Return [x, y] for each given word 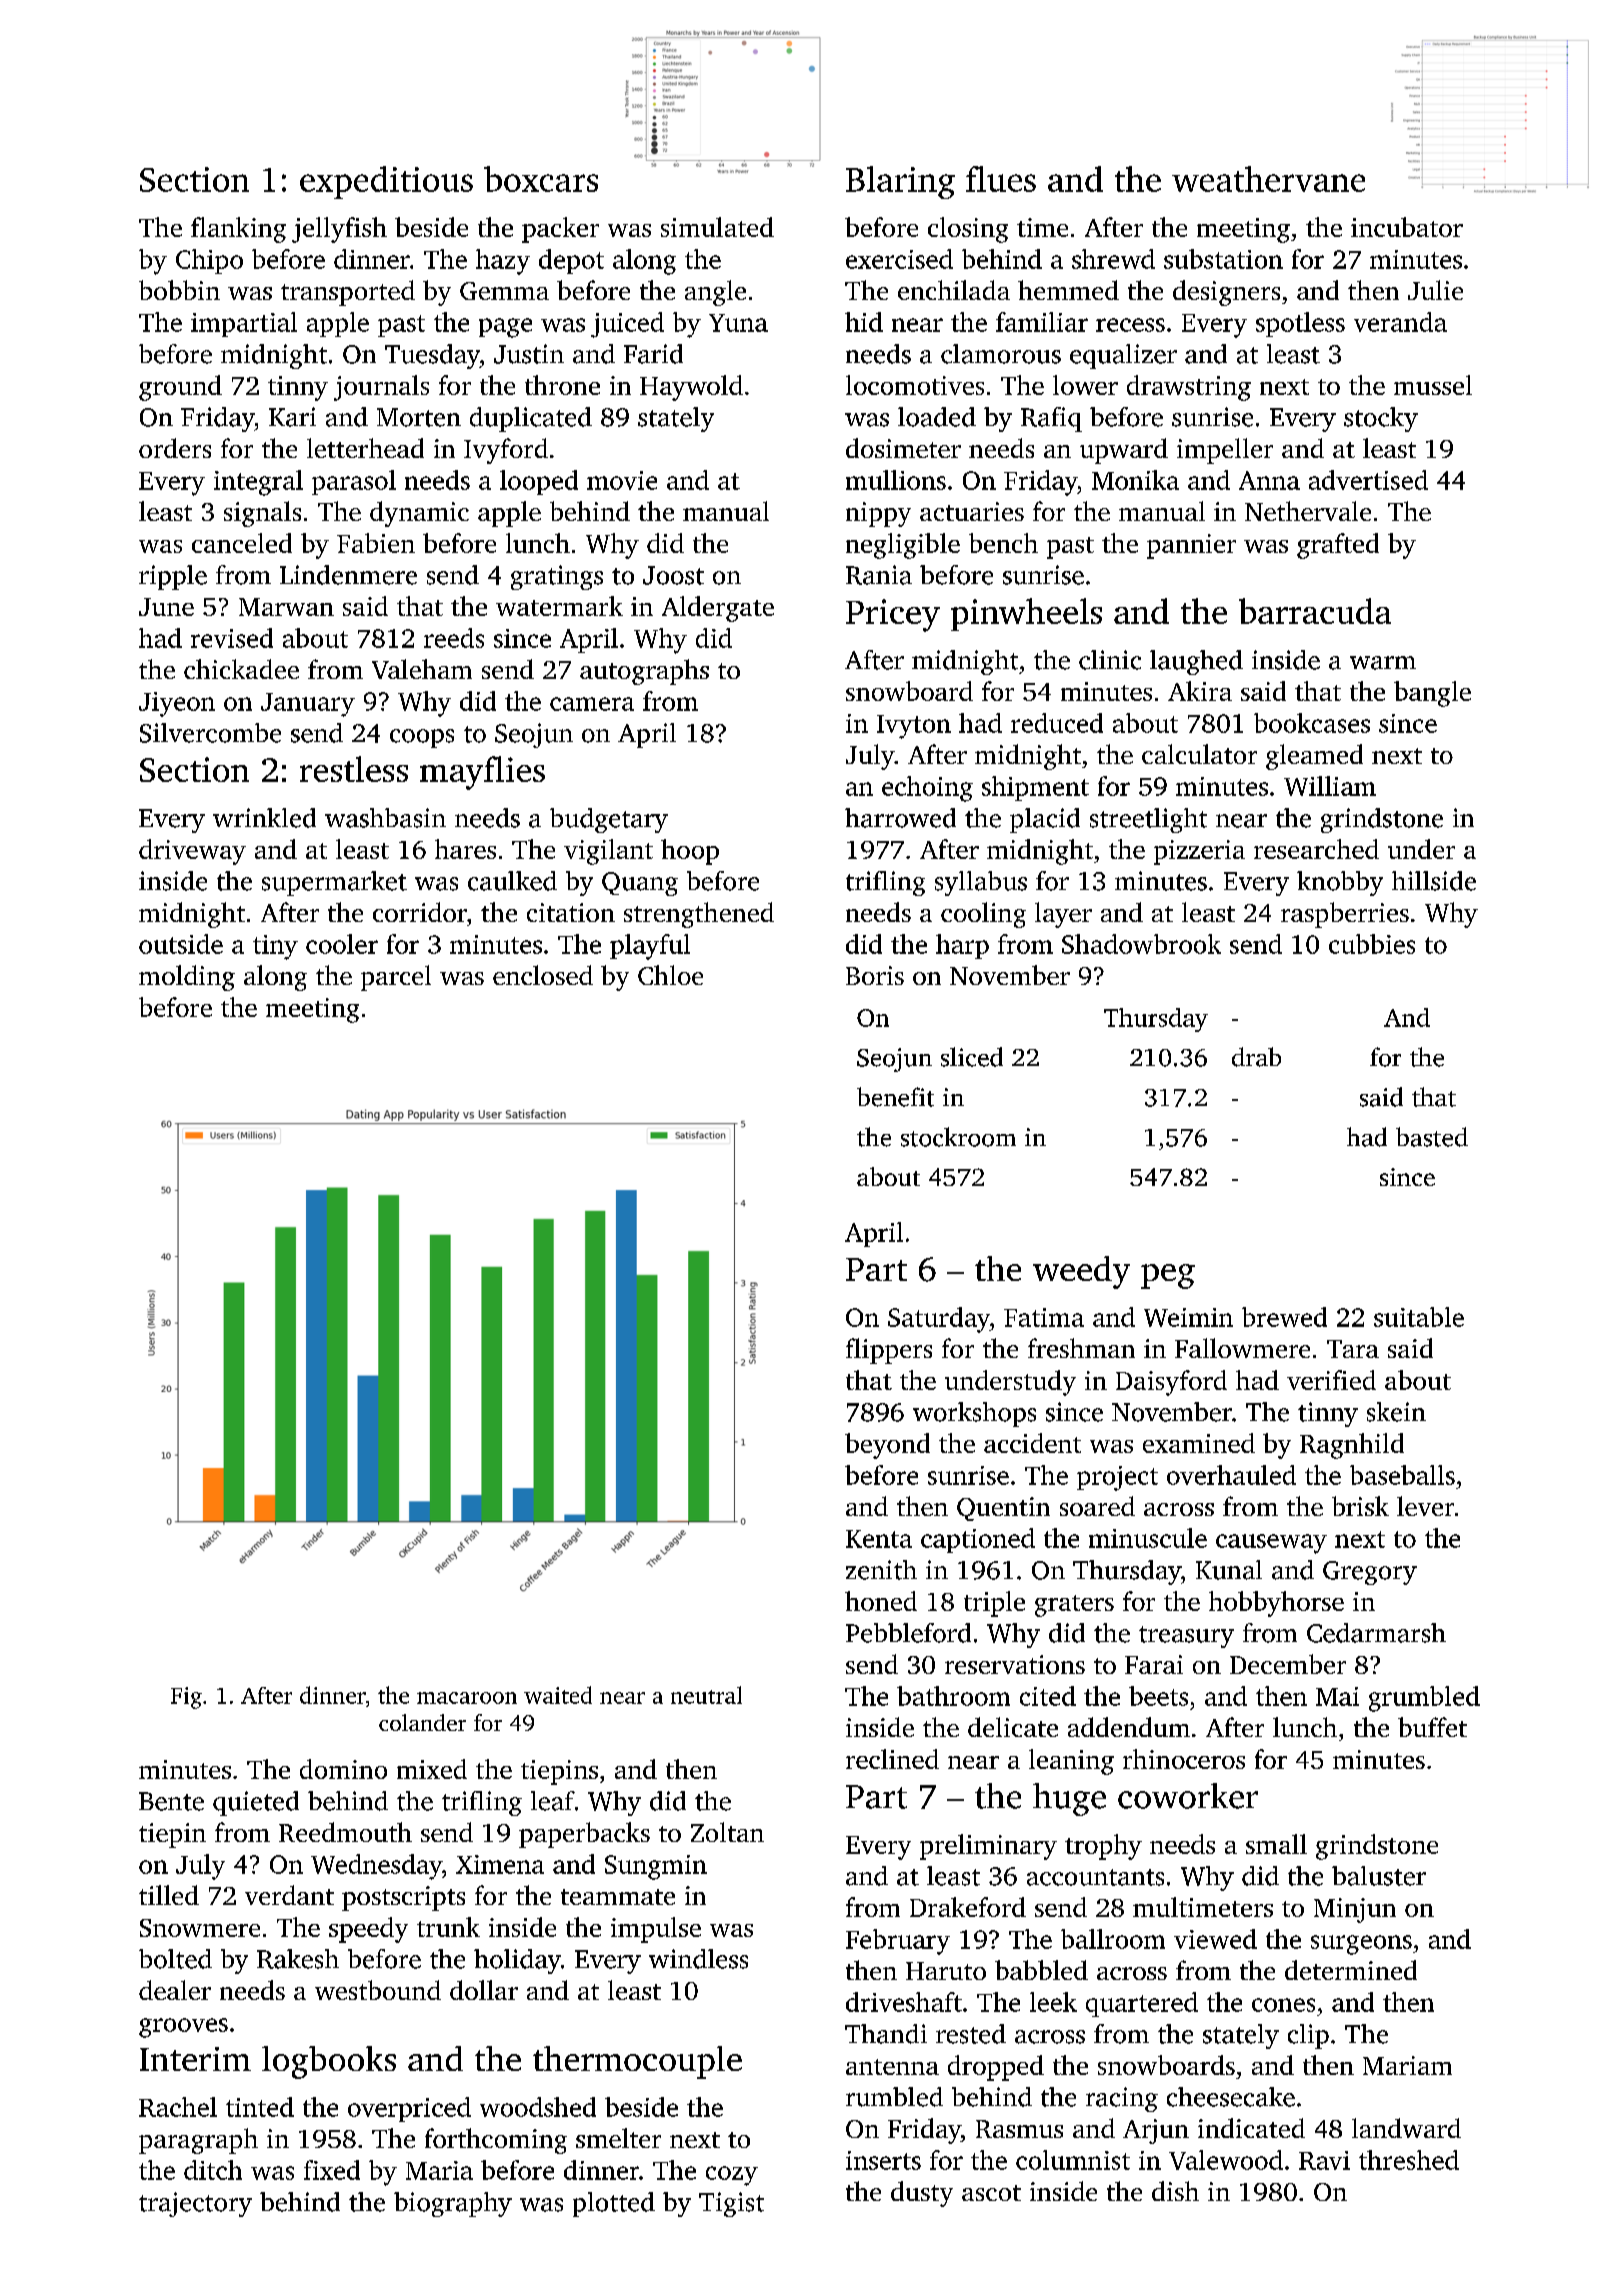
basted [1432, 1137]
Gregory [1370, 1573]
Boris [875, 975]
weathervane [1268, 179]
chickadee [241, 669]
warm [1383, 663]
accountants [1095, 1877]
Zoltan [727, 1832]
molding [187, 978]
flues [1001, 179]
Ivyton [914, 727]
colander [422, 1722]
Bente [171, 1801]
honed [881, 1601]
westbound [378, 1990]
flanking [238, 230]
